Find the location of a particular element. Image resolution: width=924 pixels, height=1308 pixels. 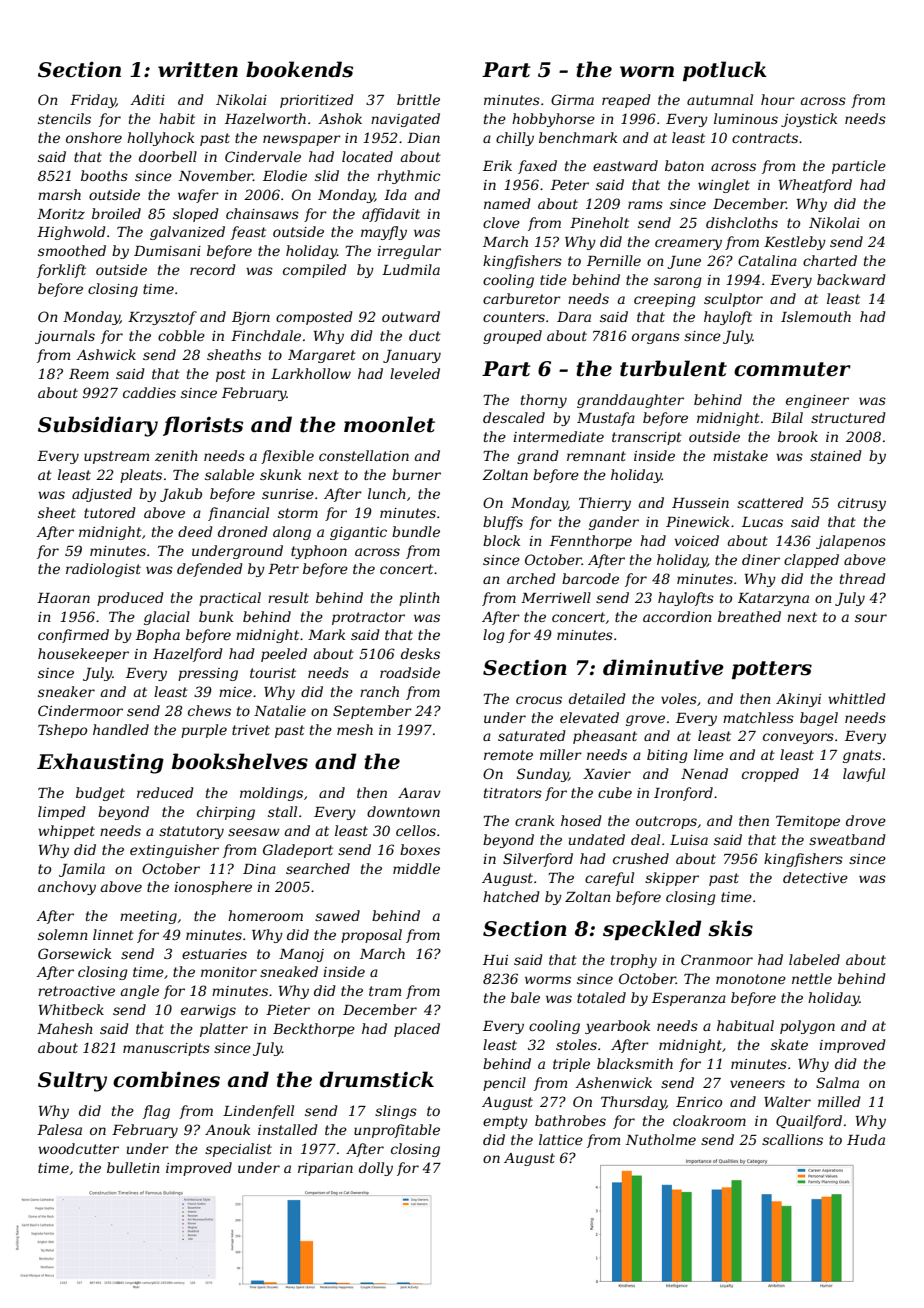

cropped is located at coordinates (770, 775).
